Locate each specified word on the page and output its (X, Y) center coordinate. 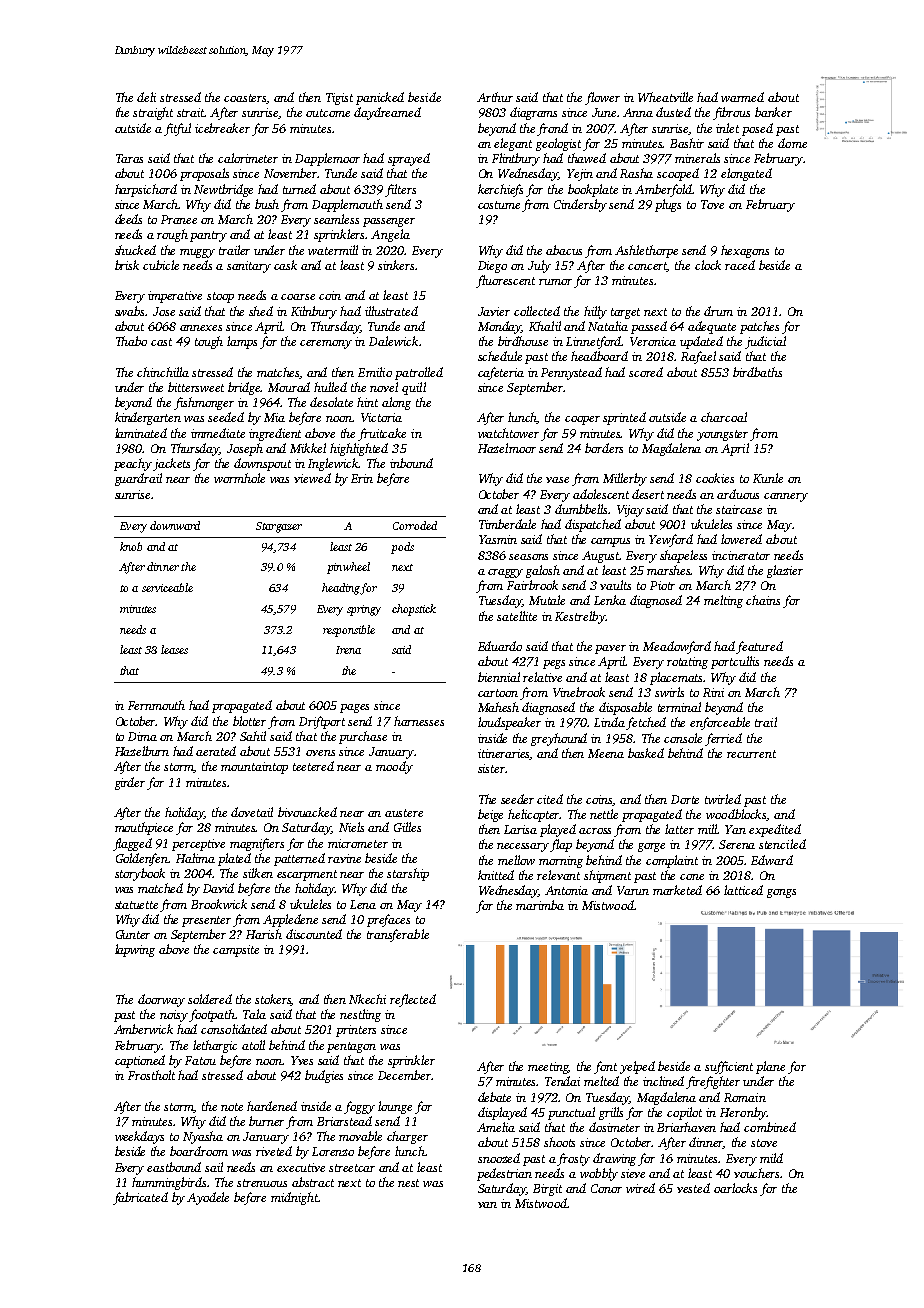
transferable (398, 935)
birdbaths (757, 372)
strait (191, 112)
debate (494, 1097)
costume (499, 205)
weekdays (139, 1137)
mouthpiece (144, 828)
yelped (637, 1067)
